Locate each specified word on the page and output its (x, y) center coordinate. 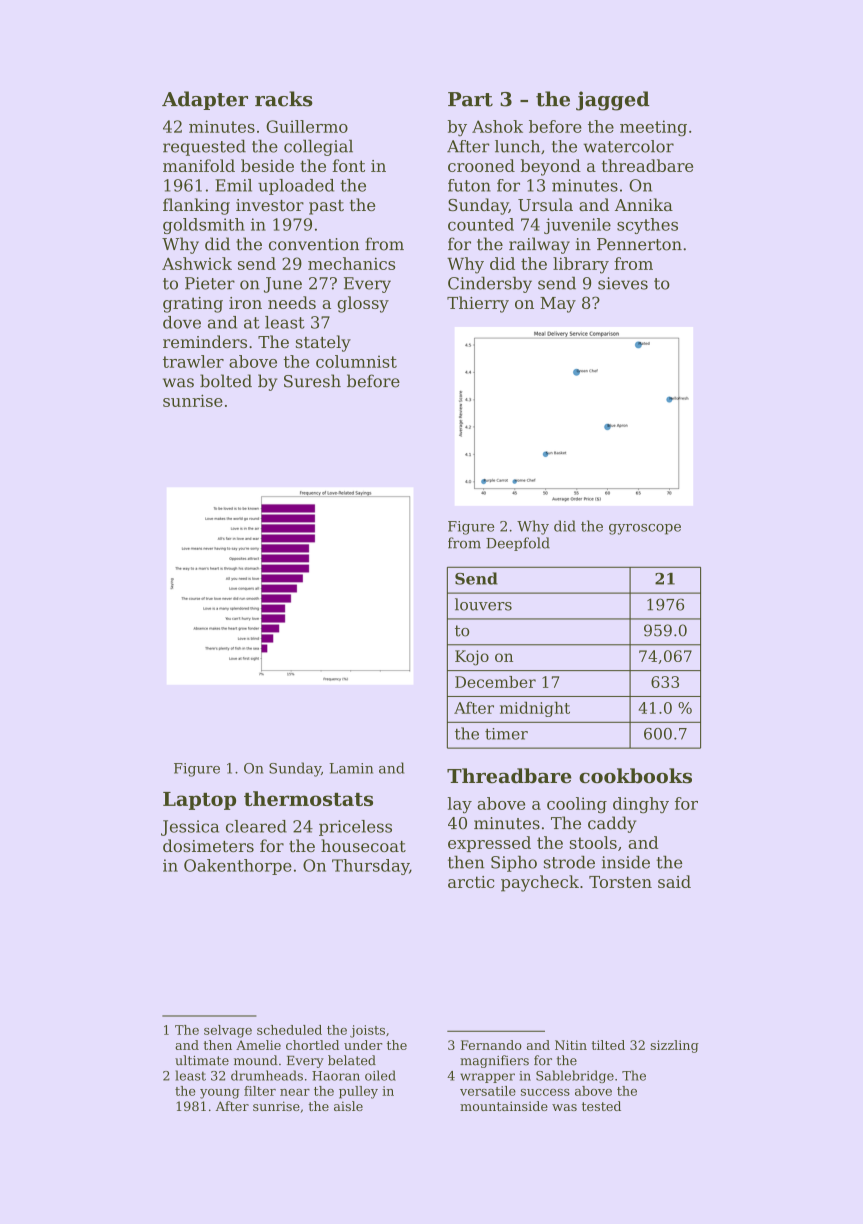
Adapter (205, 100)
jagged (613, 101)
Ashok (497, 126)
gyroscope (645, 529)
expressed (489, 844)
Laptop (199, 801)
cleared (256, 826)
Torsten (620, 882)
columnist (356, 361)
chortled (312, 1045)
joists (367, 1031)
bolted (226, 381)
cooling (577, 805)
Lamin (351, 768)
